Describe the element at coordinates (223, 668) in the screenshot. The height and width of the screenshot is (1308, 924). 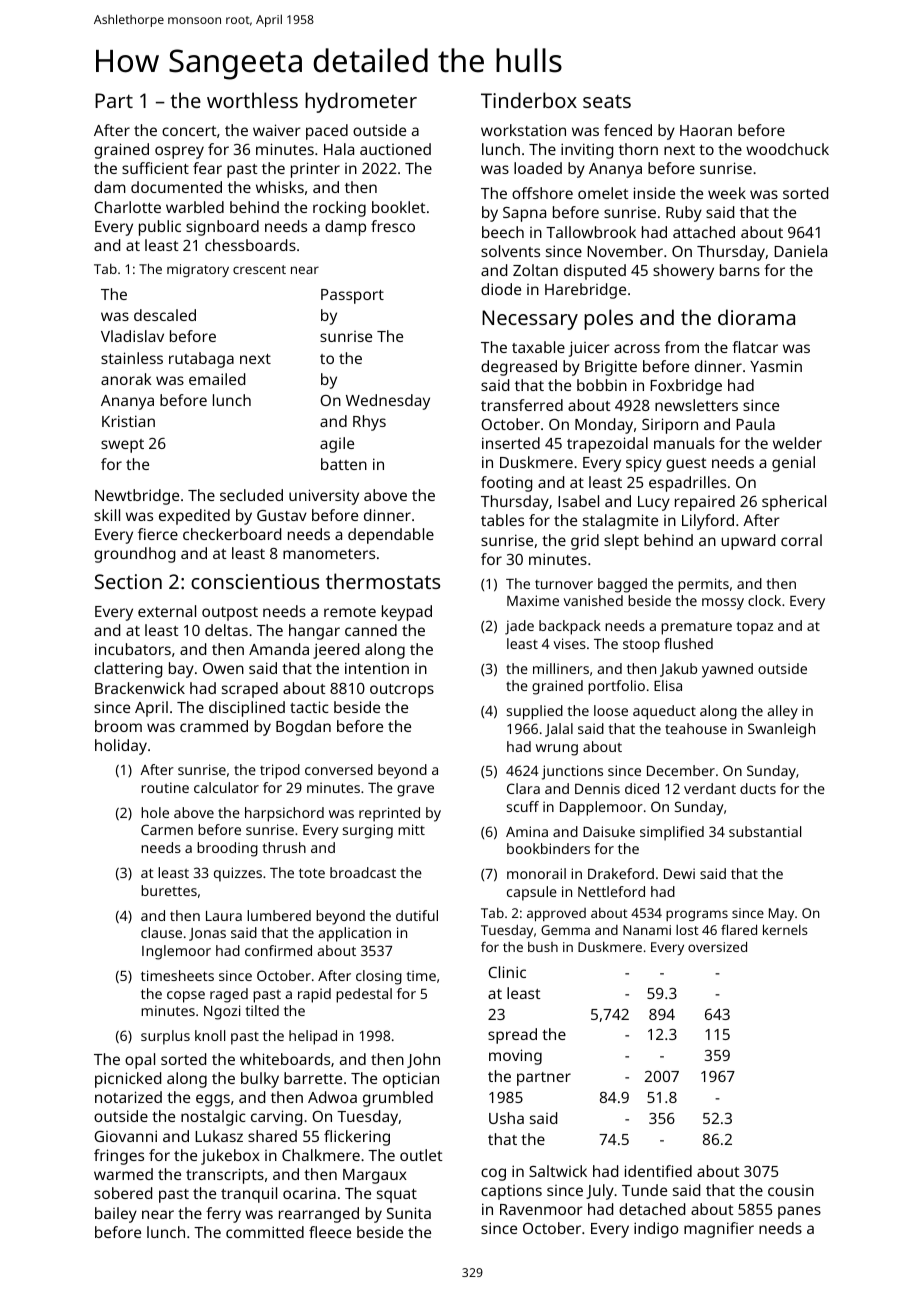
I see `Owen` at that location.
